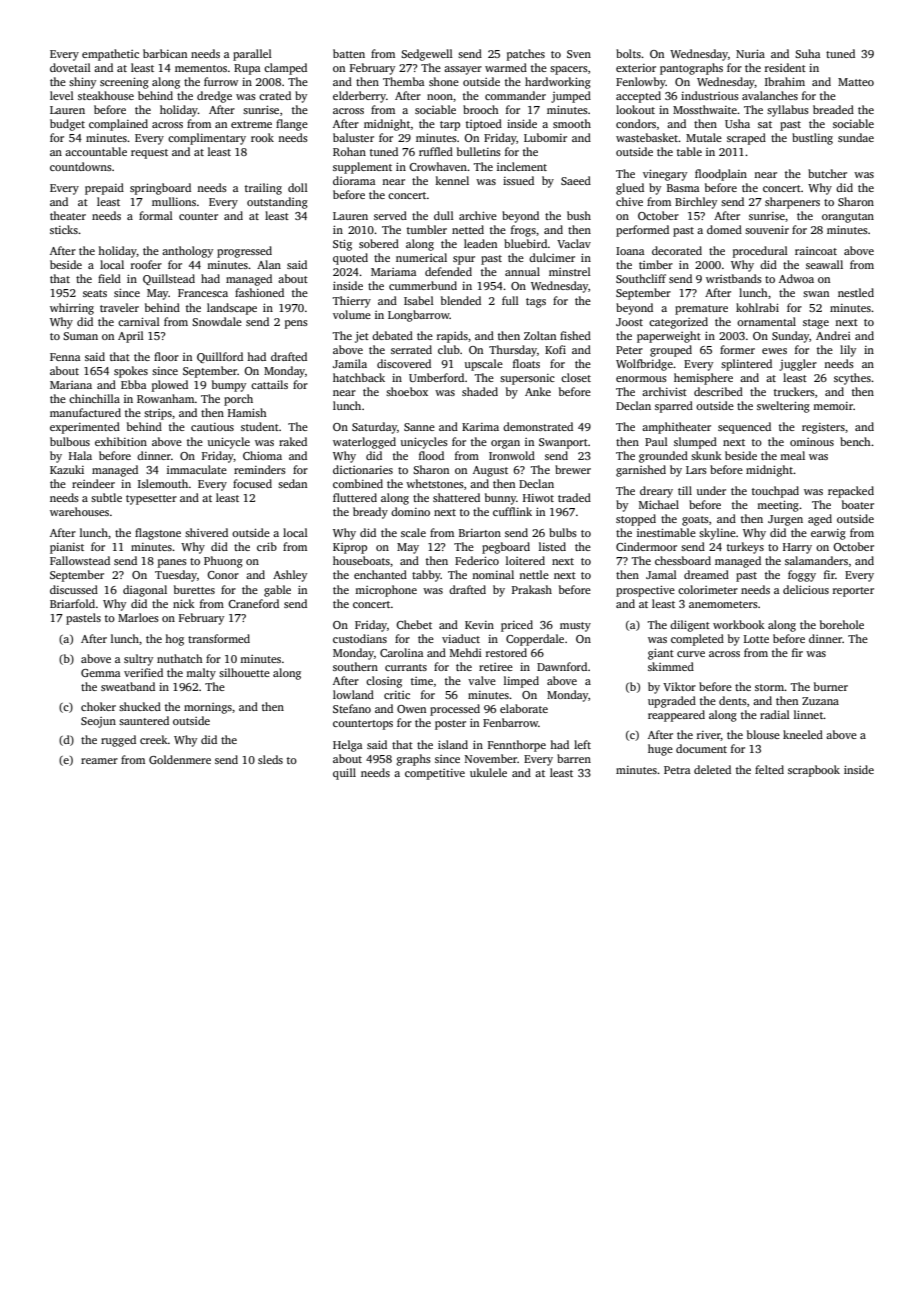  I want to click on shivered, so click(206, 532).
